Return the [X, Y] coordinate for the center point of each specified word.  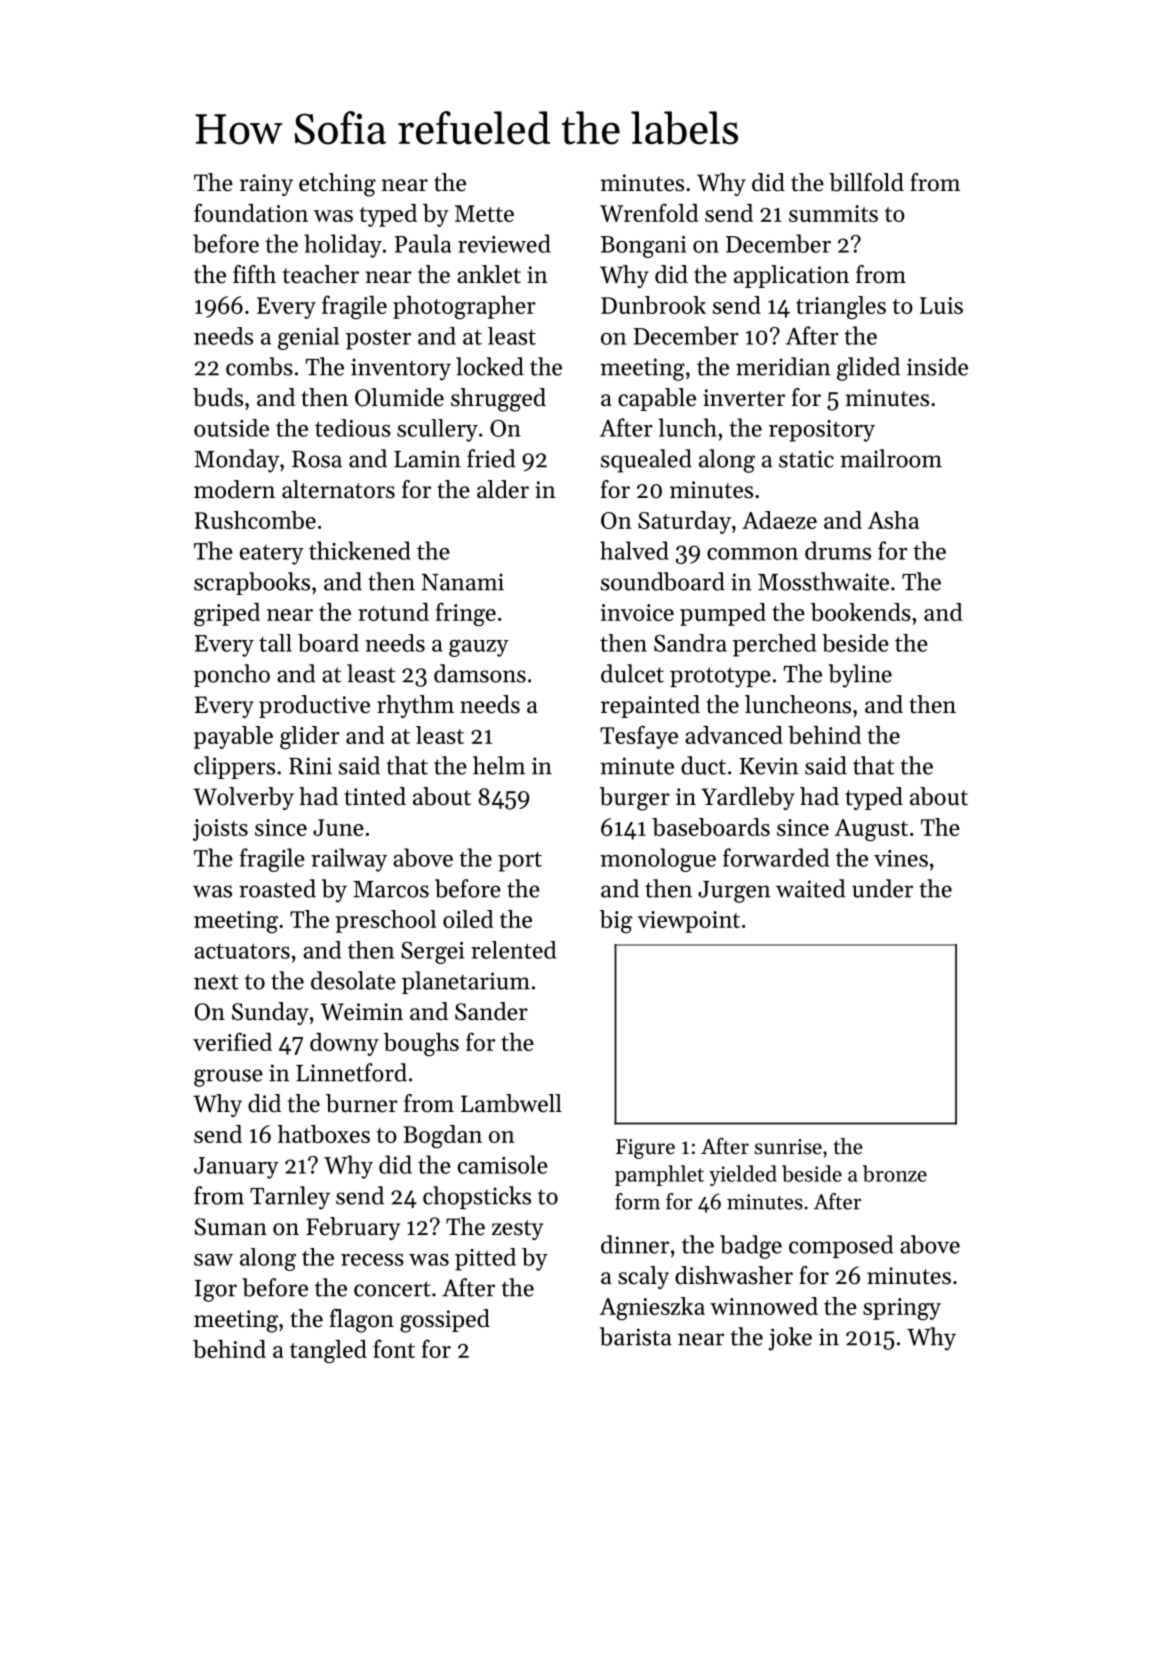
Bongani [643, 247]
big [616, 921]
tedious [353, 428]
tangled [328, 1352]
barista [636, 1336]
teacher [321, 274]
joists [220, 830]
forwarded [776, 857]
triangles [841, 307]
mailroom [891, 458]
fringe [466, 614]
